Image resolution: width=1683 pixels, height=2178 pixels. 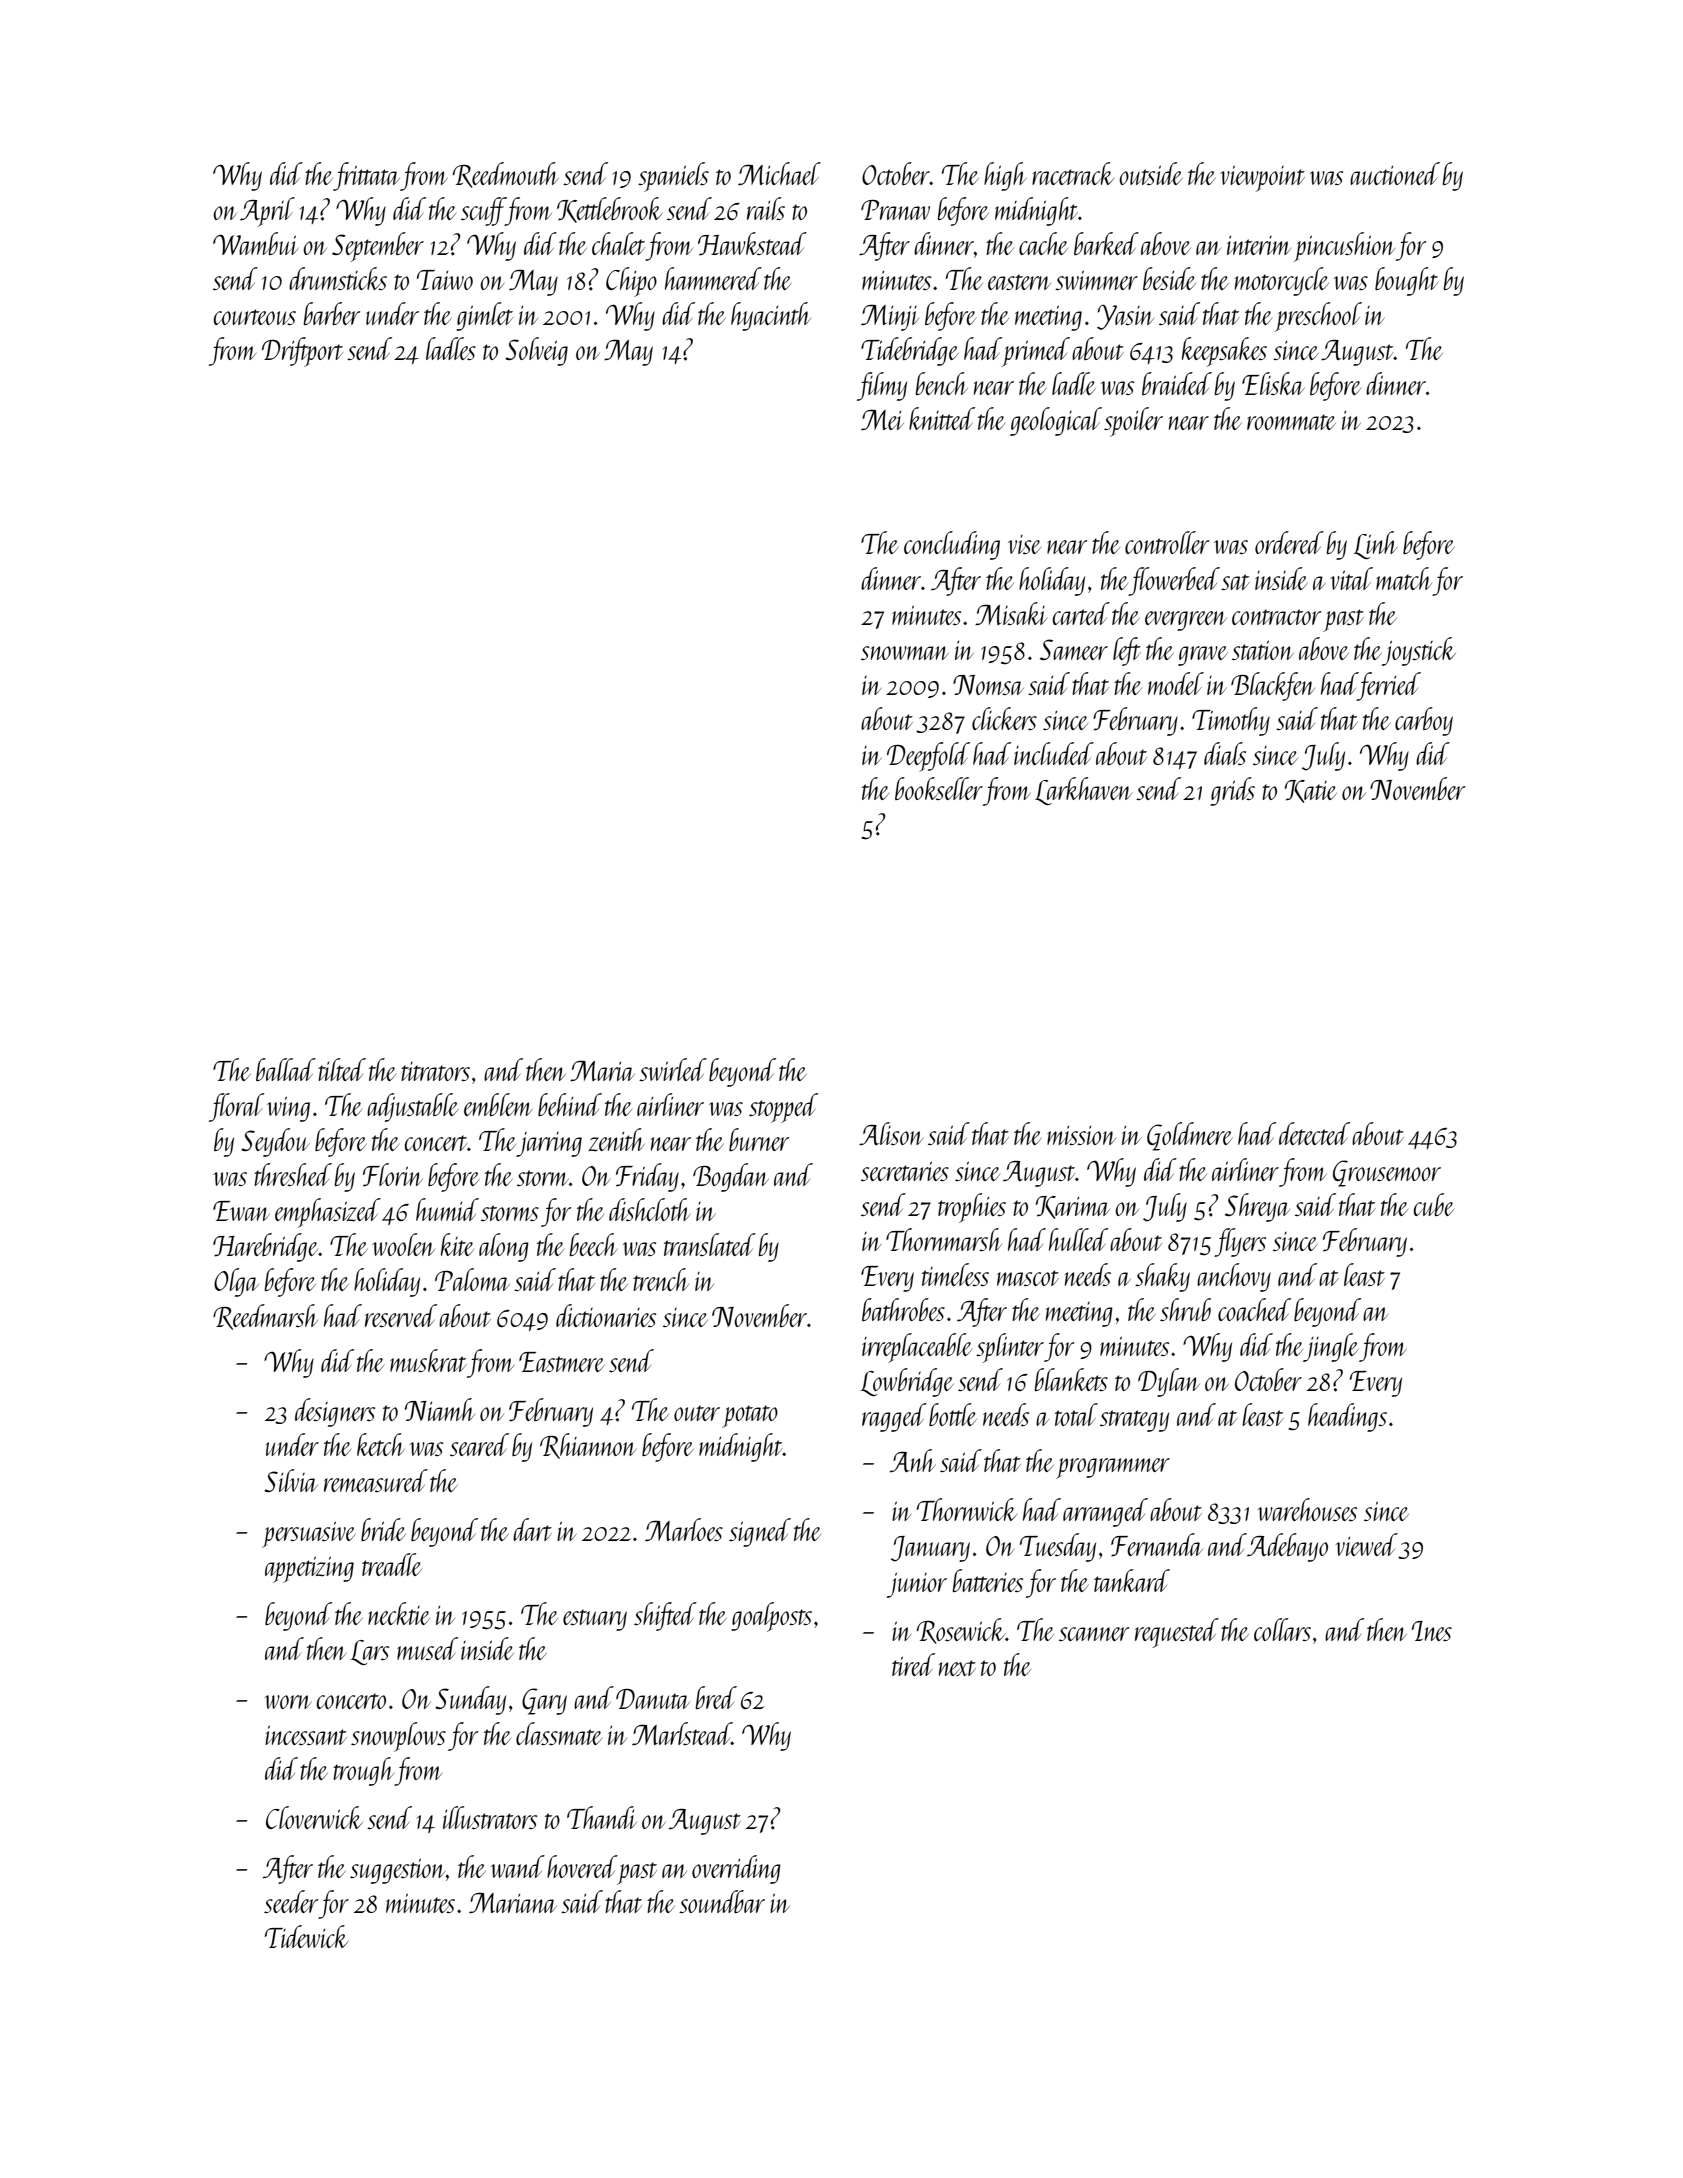 I want to click on requested, so click(x=1177, y=1633).
